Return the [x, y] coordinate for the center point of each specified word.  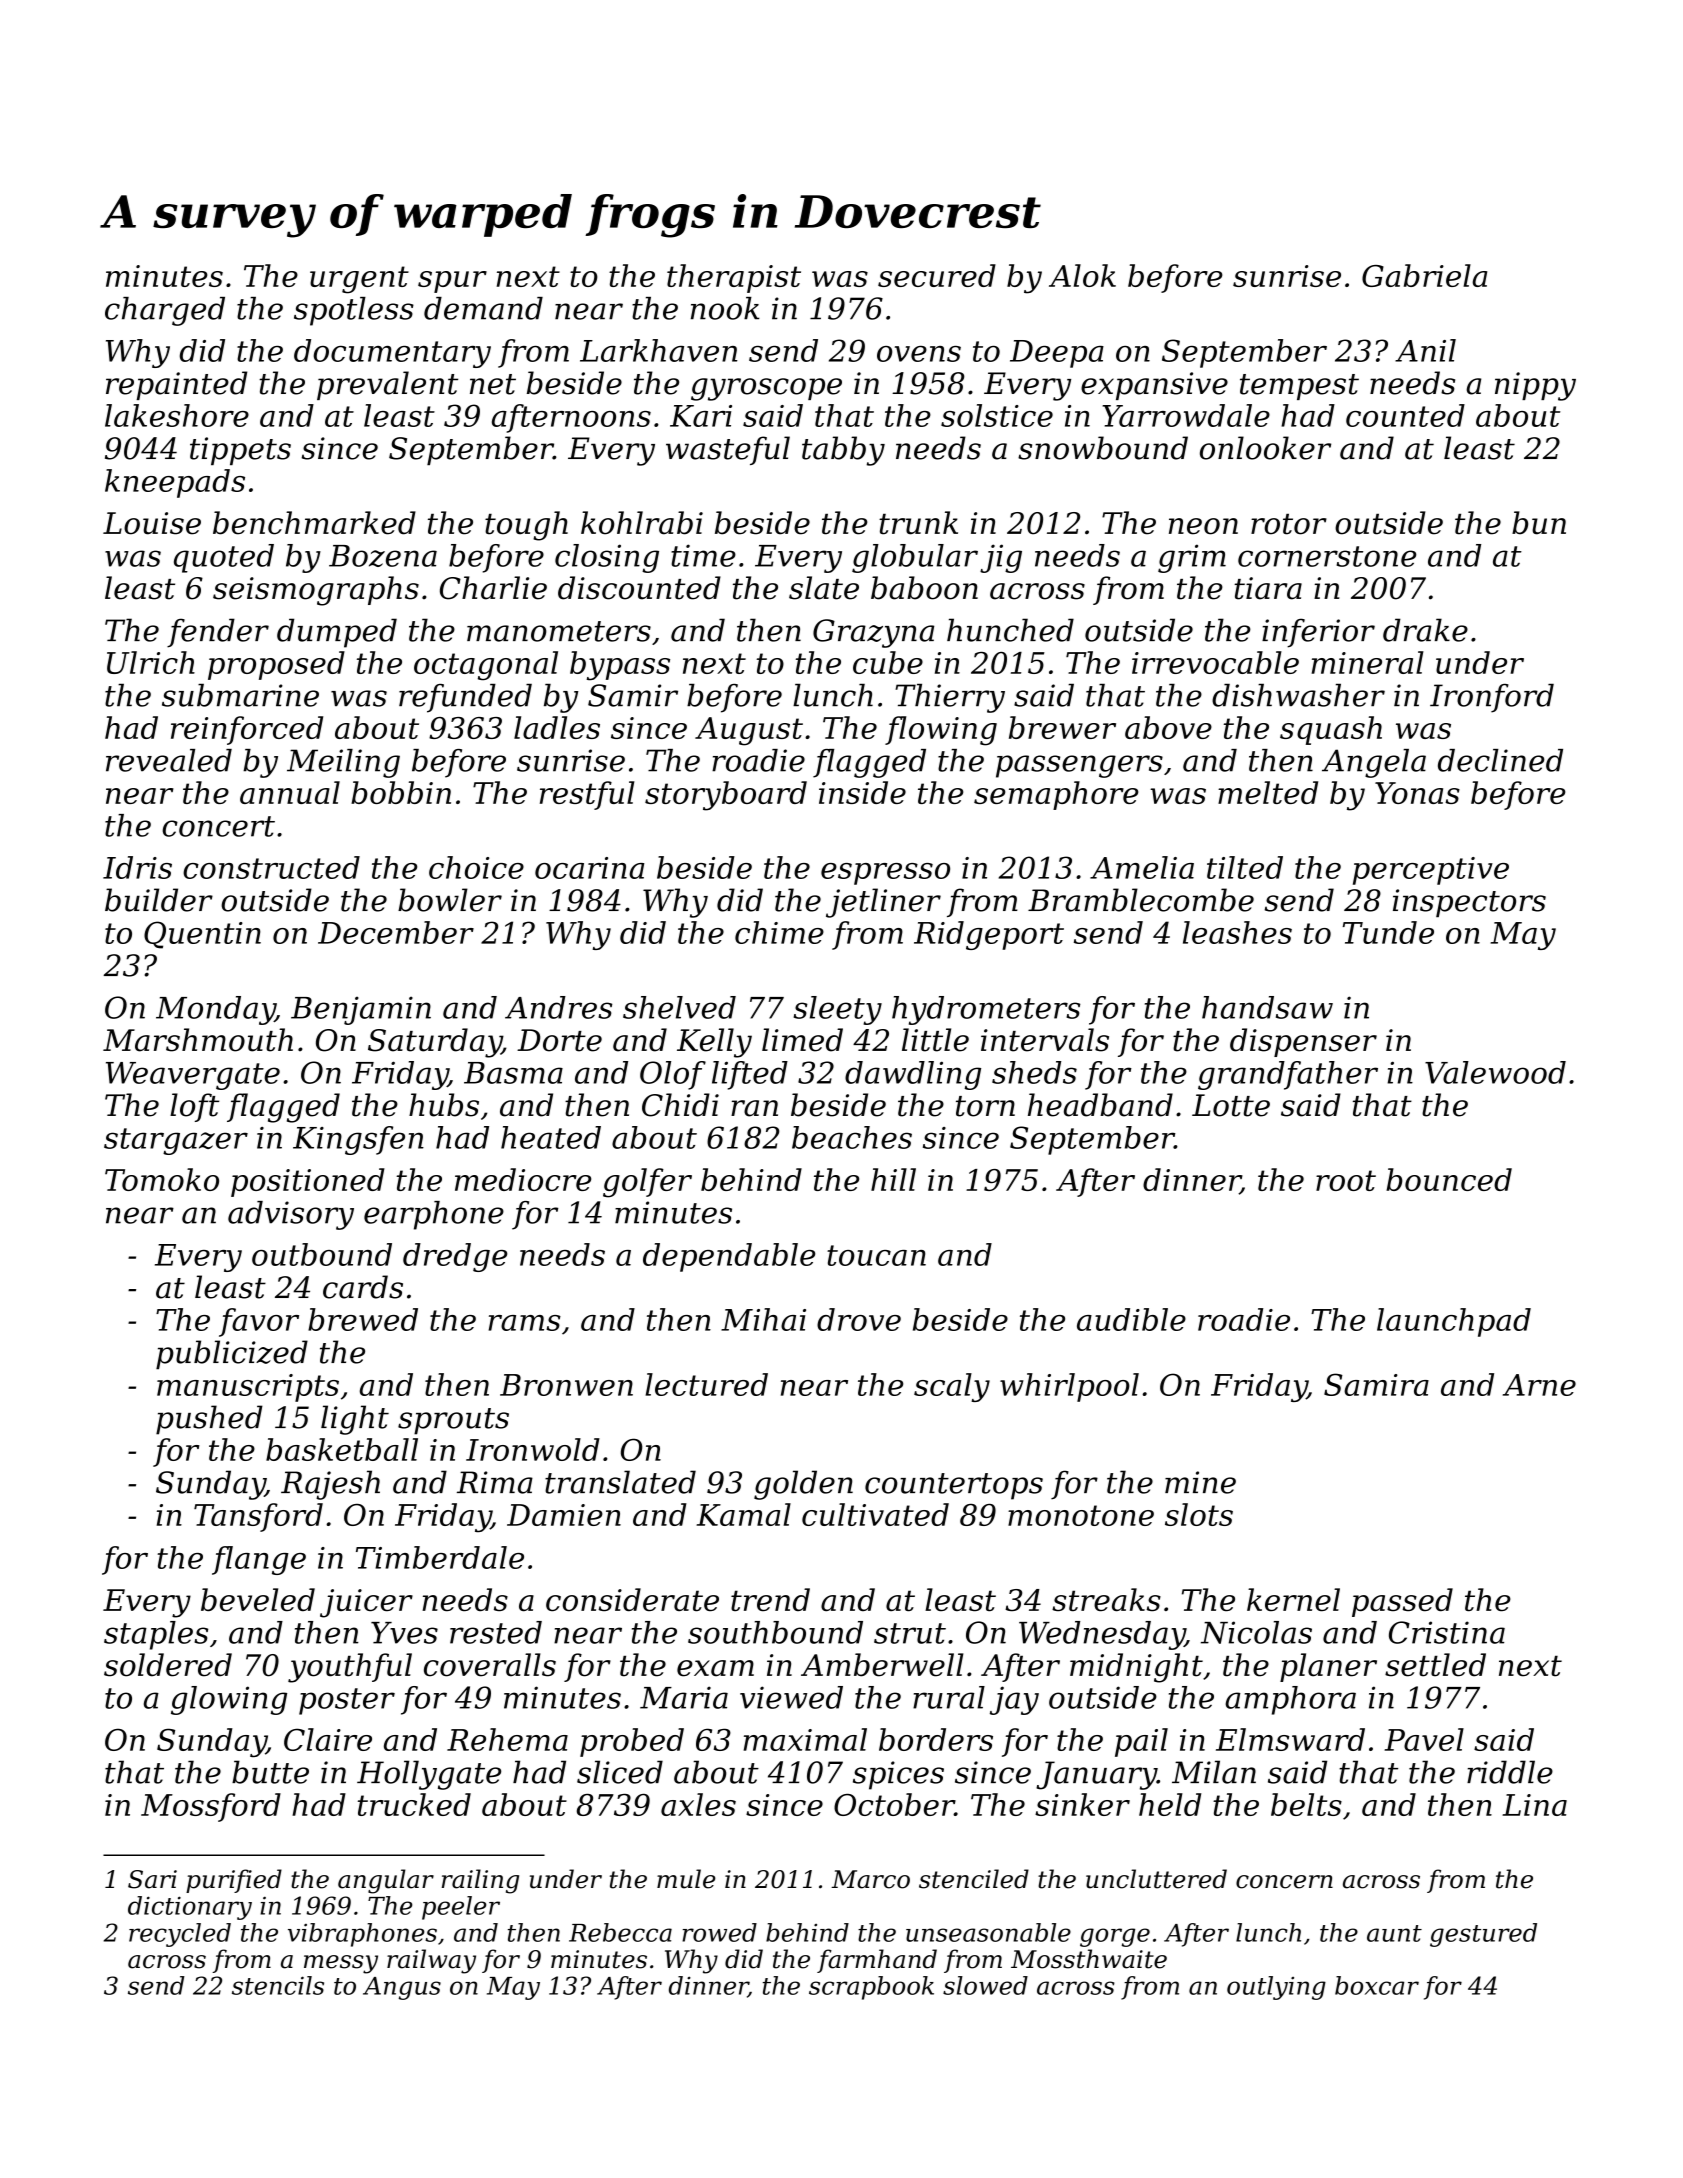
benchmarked [314, 523]
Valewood [1495, 1072]
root [1346, 1180]
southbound [775, 1632]
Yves [404, 1633]
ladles [557, 727]
